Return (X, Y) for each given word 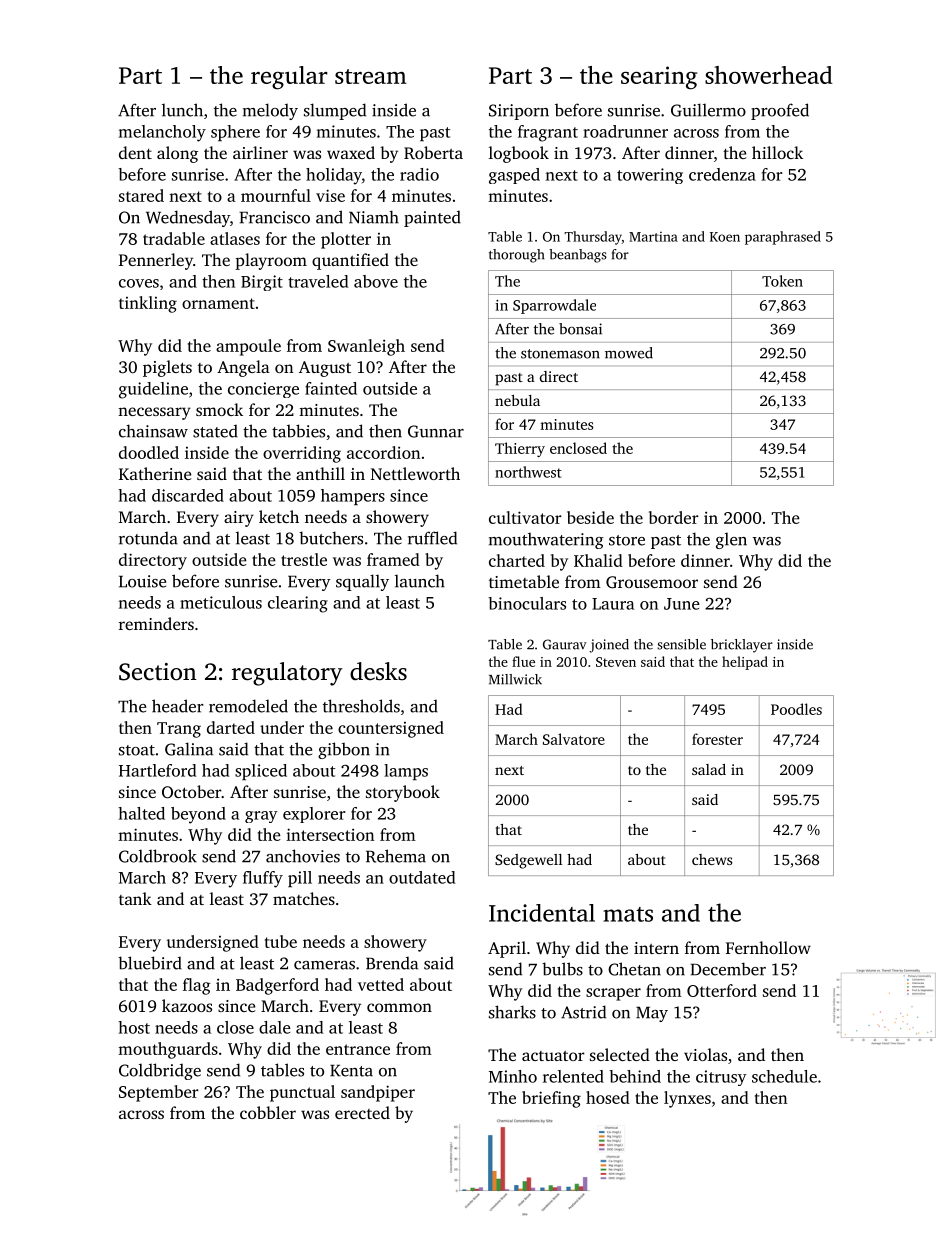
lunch (182, 110)
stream (371, 76)
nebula (517, 400)
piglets (167, 368)
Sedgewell (528, 861)
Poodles (796, 709)
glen (731, 540)
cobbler (268, 1112)
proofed (780, 111)
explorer (314, 815)
